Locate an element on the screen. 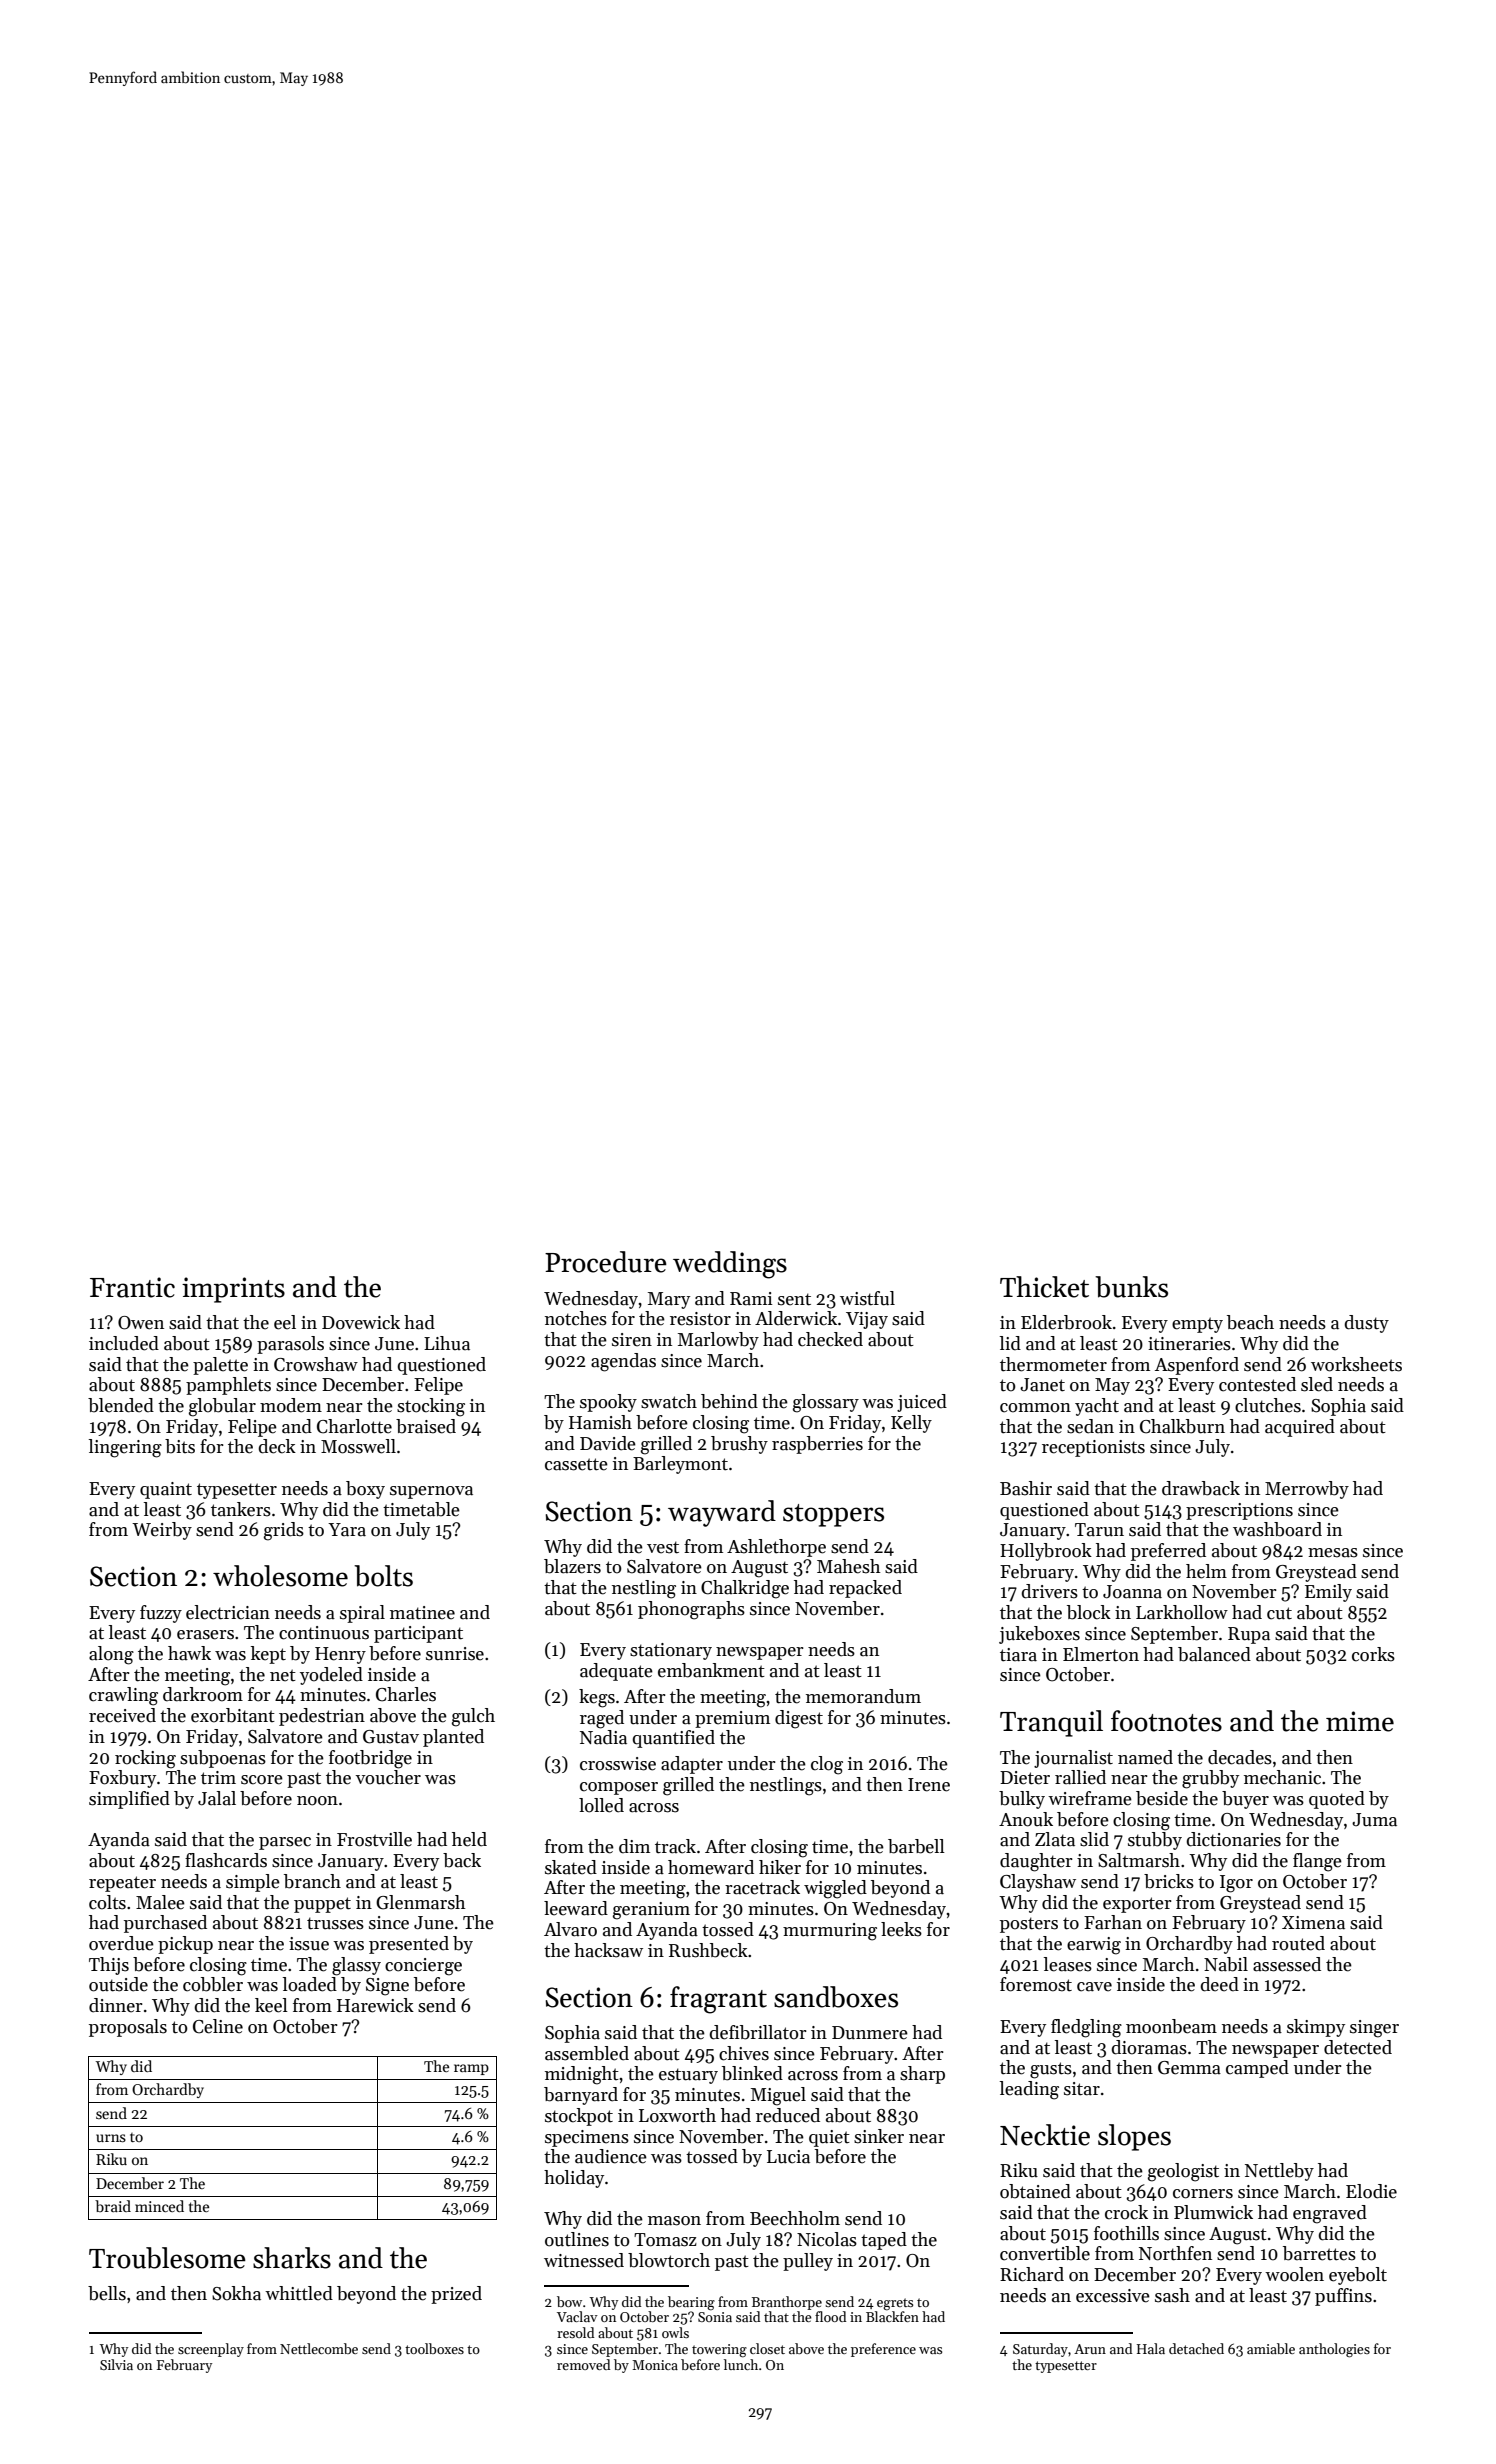 This screenshot has height=2464, width=1496. repacked is located at coordinates (865, 1589).
